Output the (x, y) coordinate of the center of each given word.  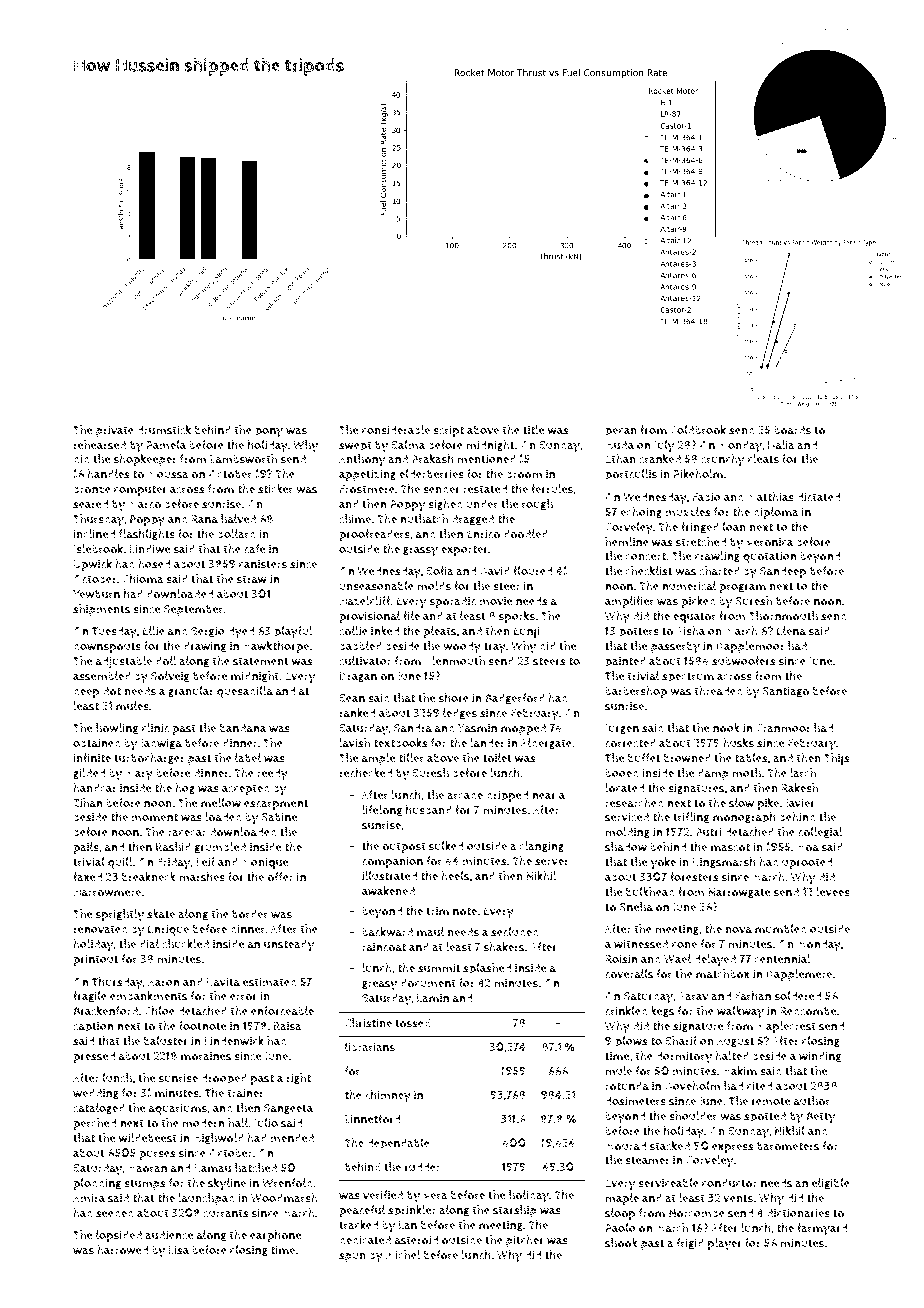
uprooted (807, 863)
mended (292, 1138)
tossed (413, 1023)
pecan (621, 433)
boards (792, 430)
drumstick (164, 430)
